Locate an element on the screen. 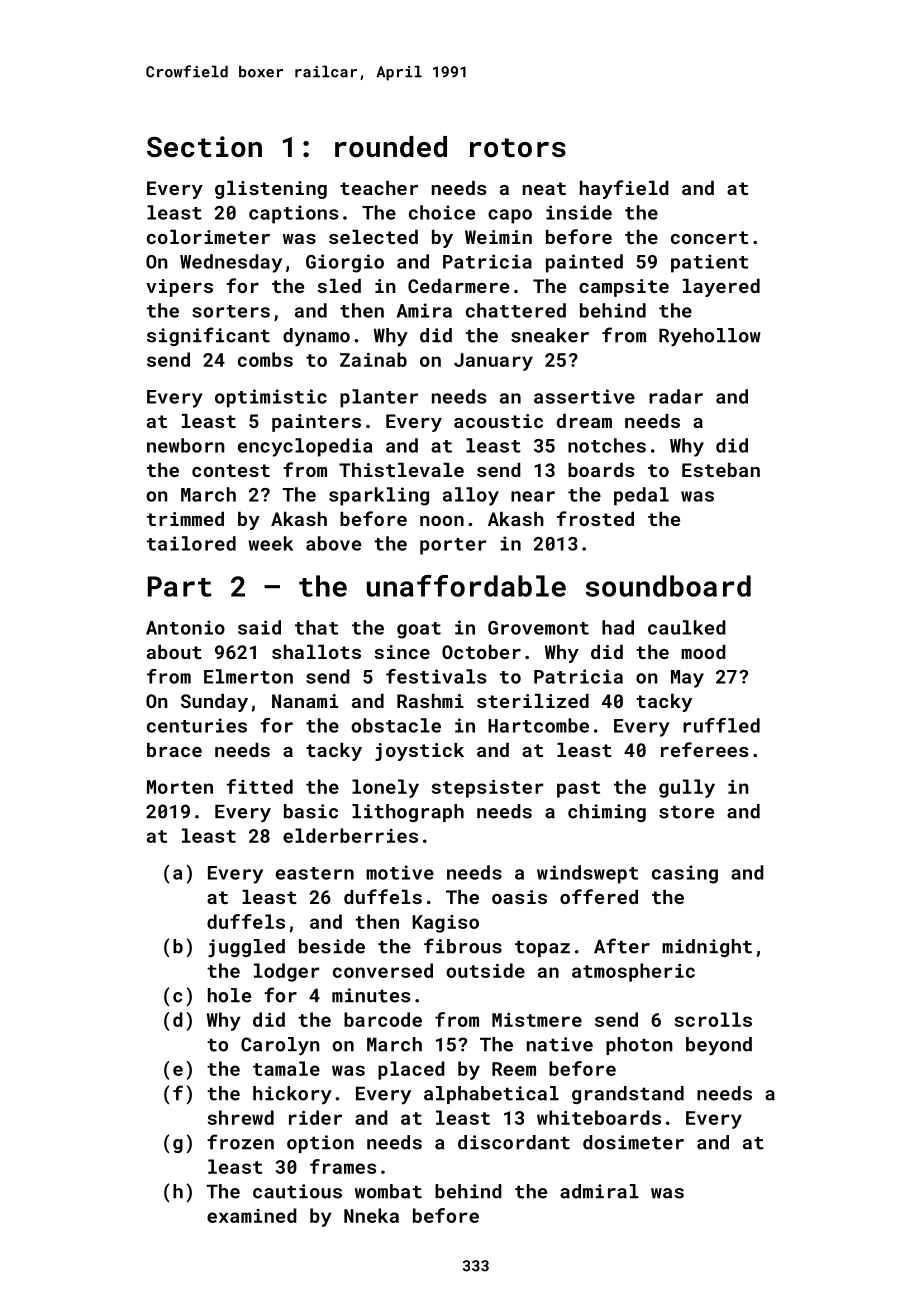  optimistic is located at coordinates (271, 398).
